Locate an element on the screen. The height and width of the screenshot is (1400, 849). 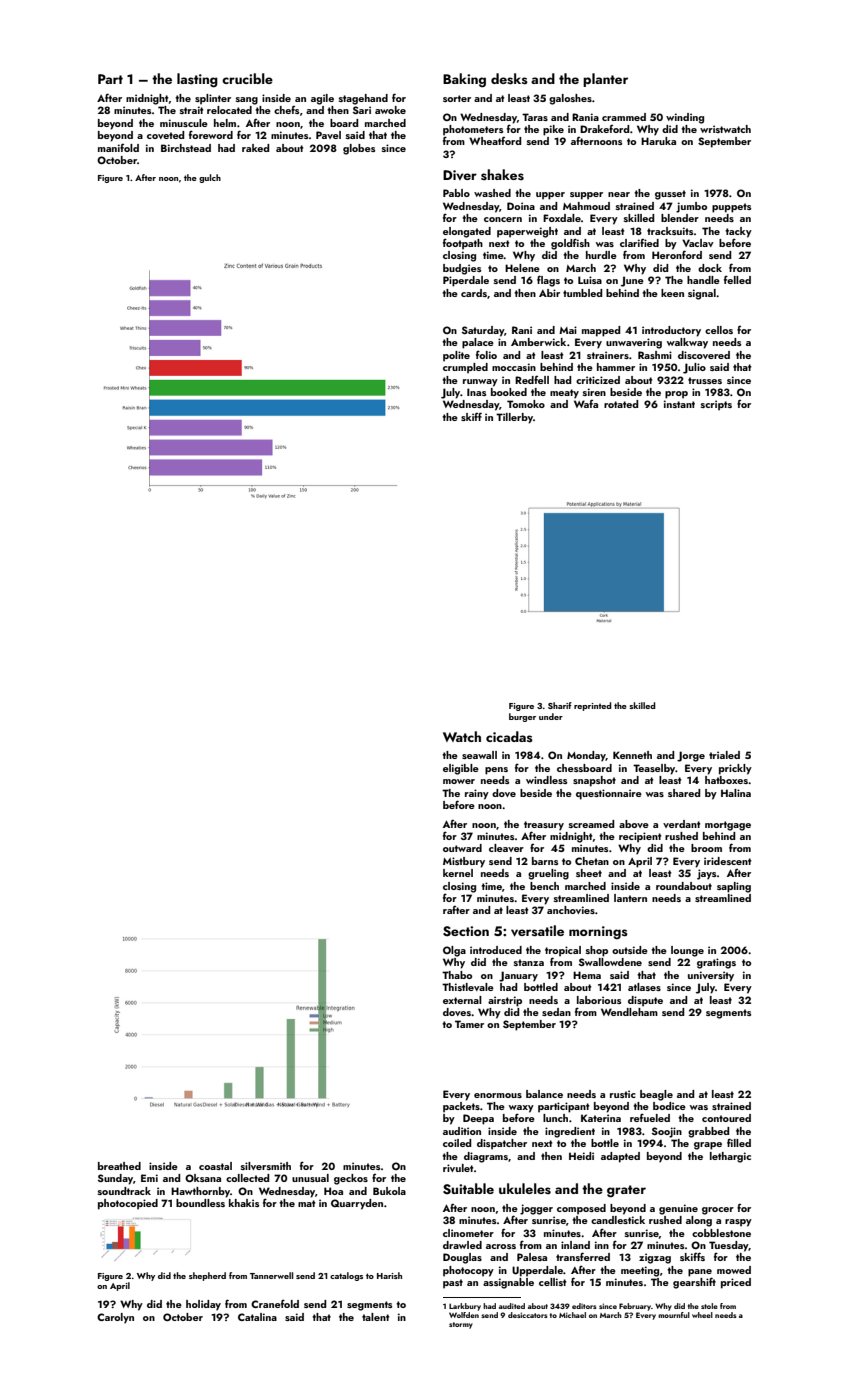
versatile is located at coordinates (537, 931).
